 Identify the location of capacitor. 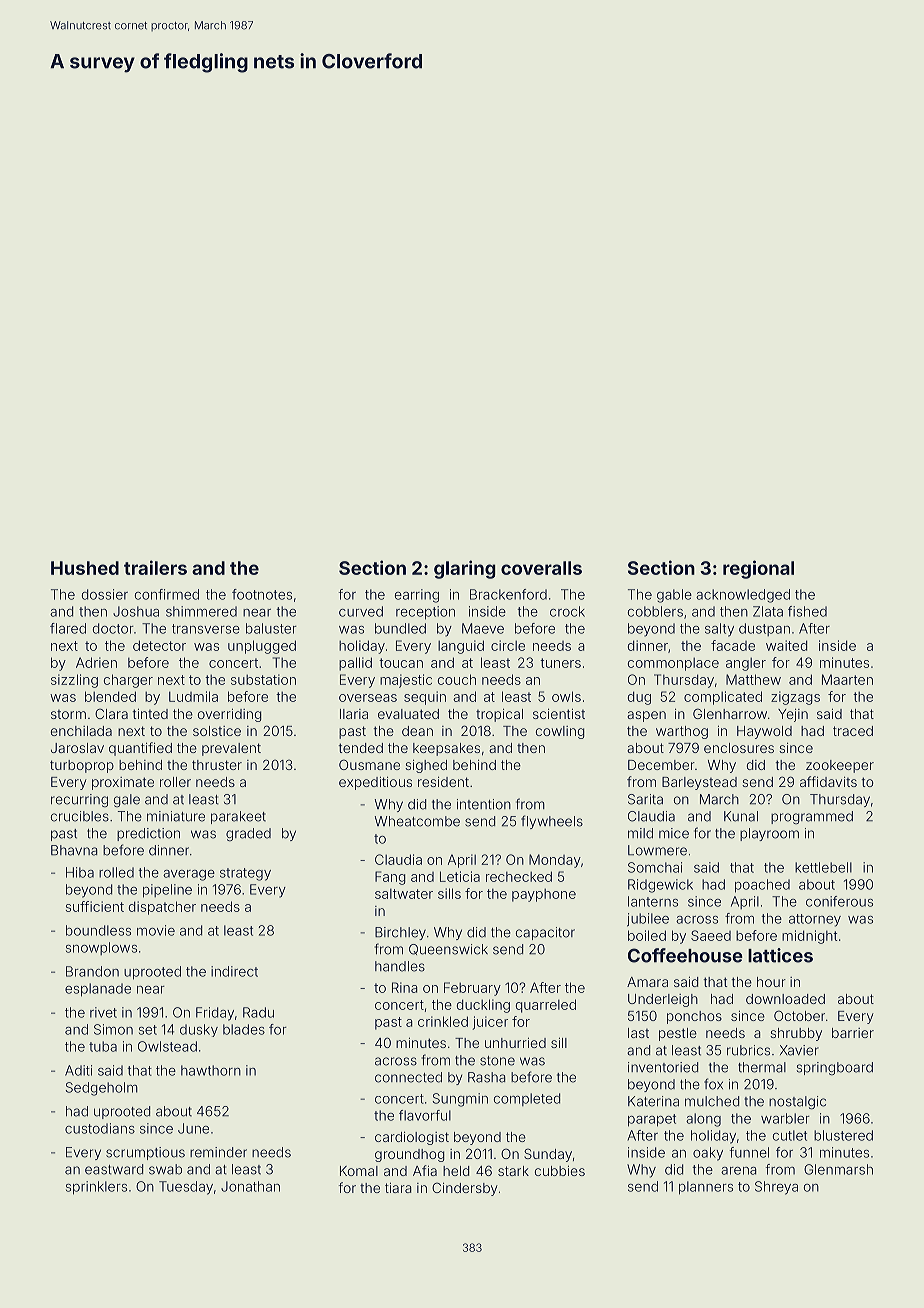
(545, 933).
